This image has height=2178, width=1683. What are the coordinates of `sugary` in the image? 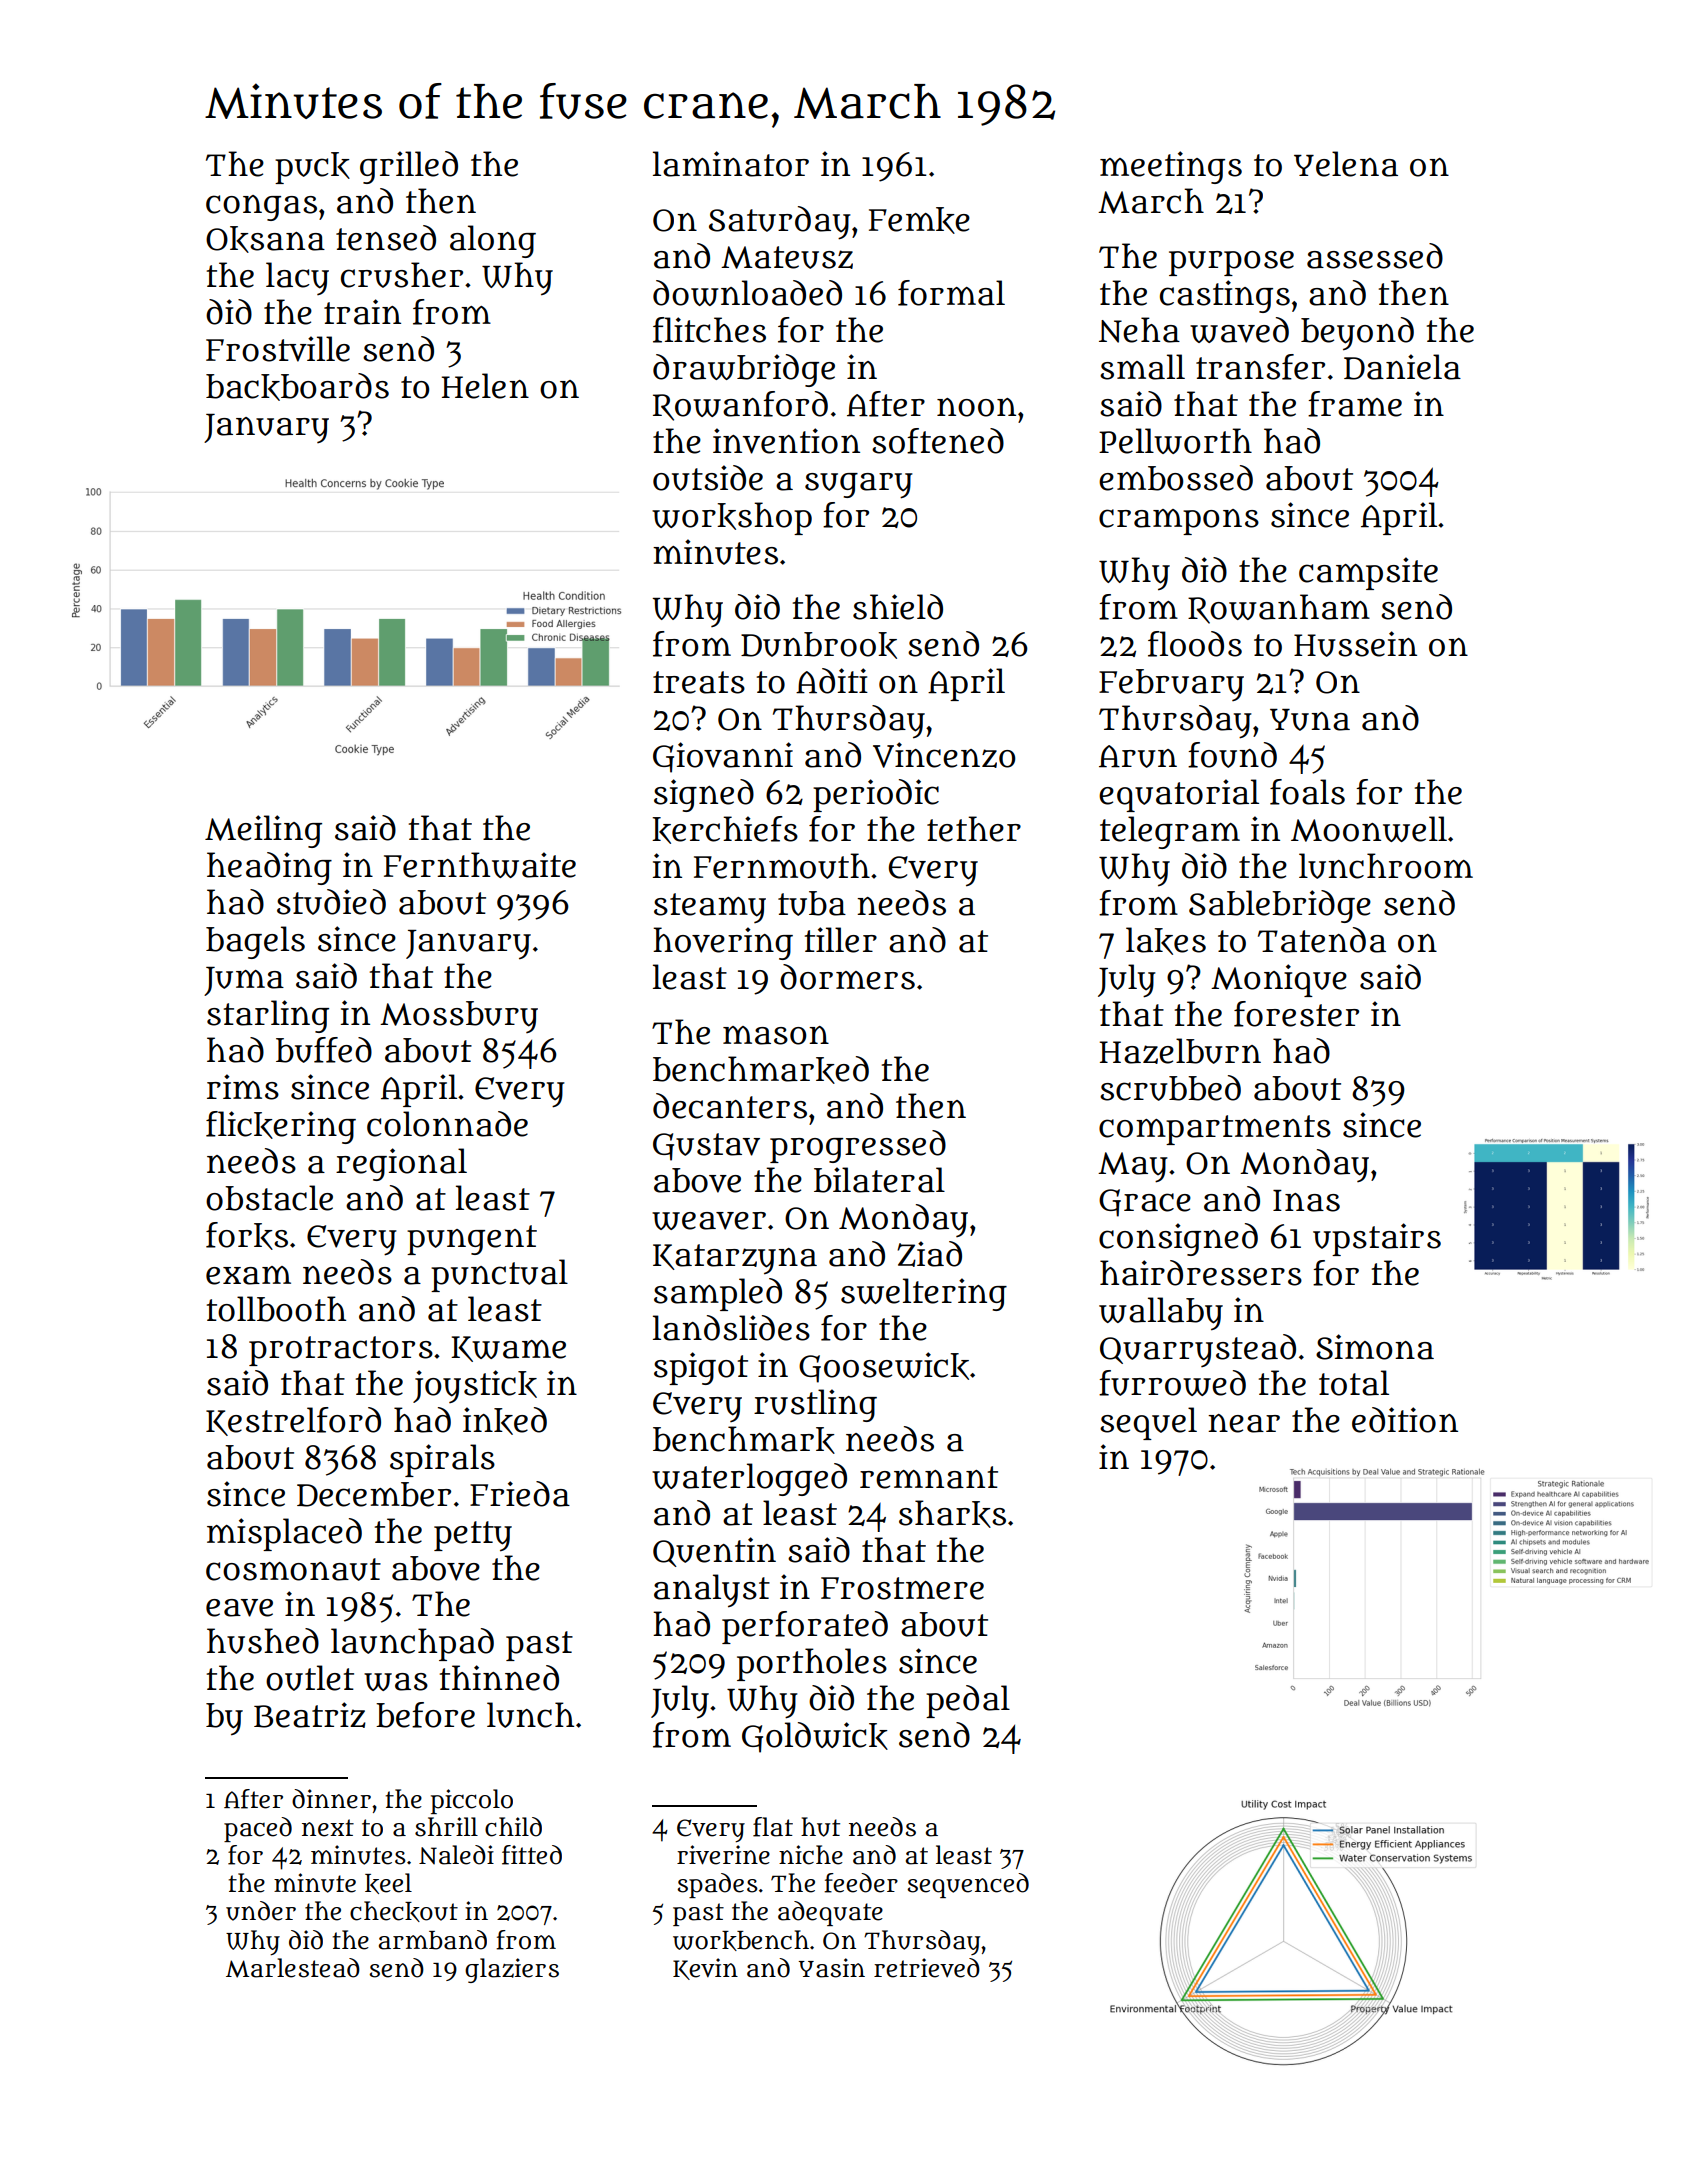 It's located at (859, 486).
